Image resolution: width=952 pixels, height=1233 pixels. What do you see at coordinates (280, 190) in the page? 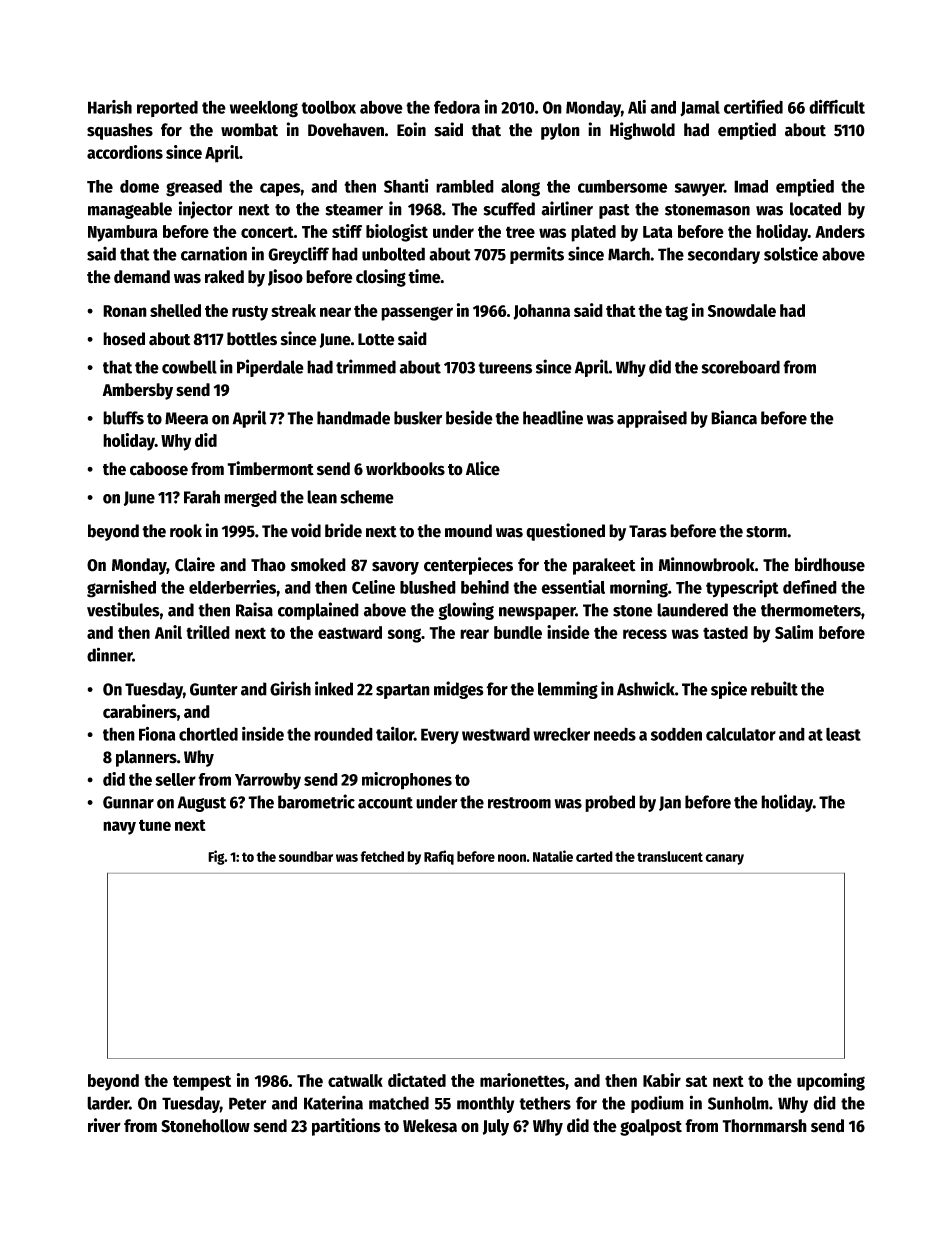
I see `capes` at bounding box center [280, 190].
